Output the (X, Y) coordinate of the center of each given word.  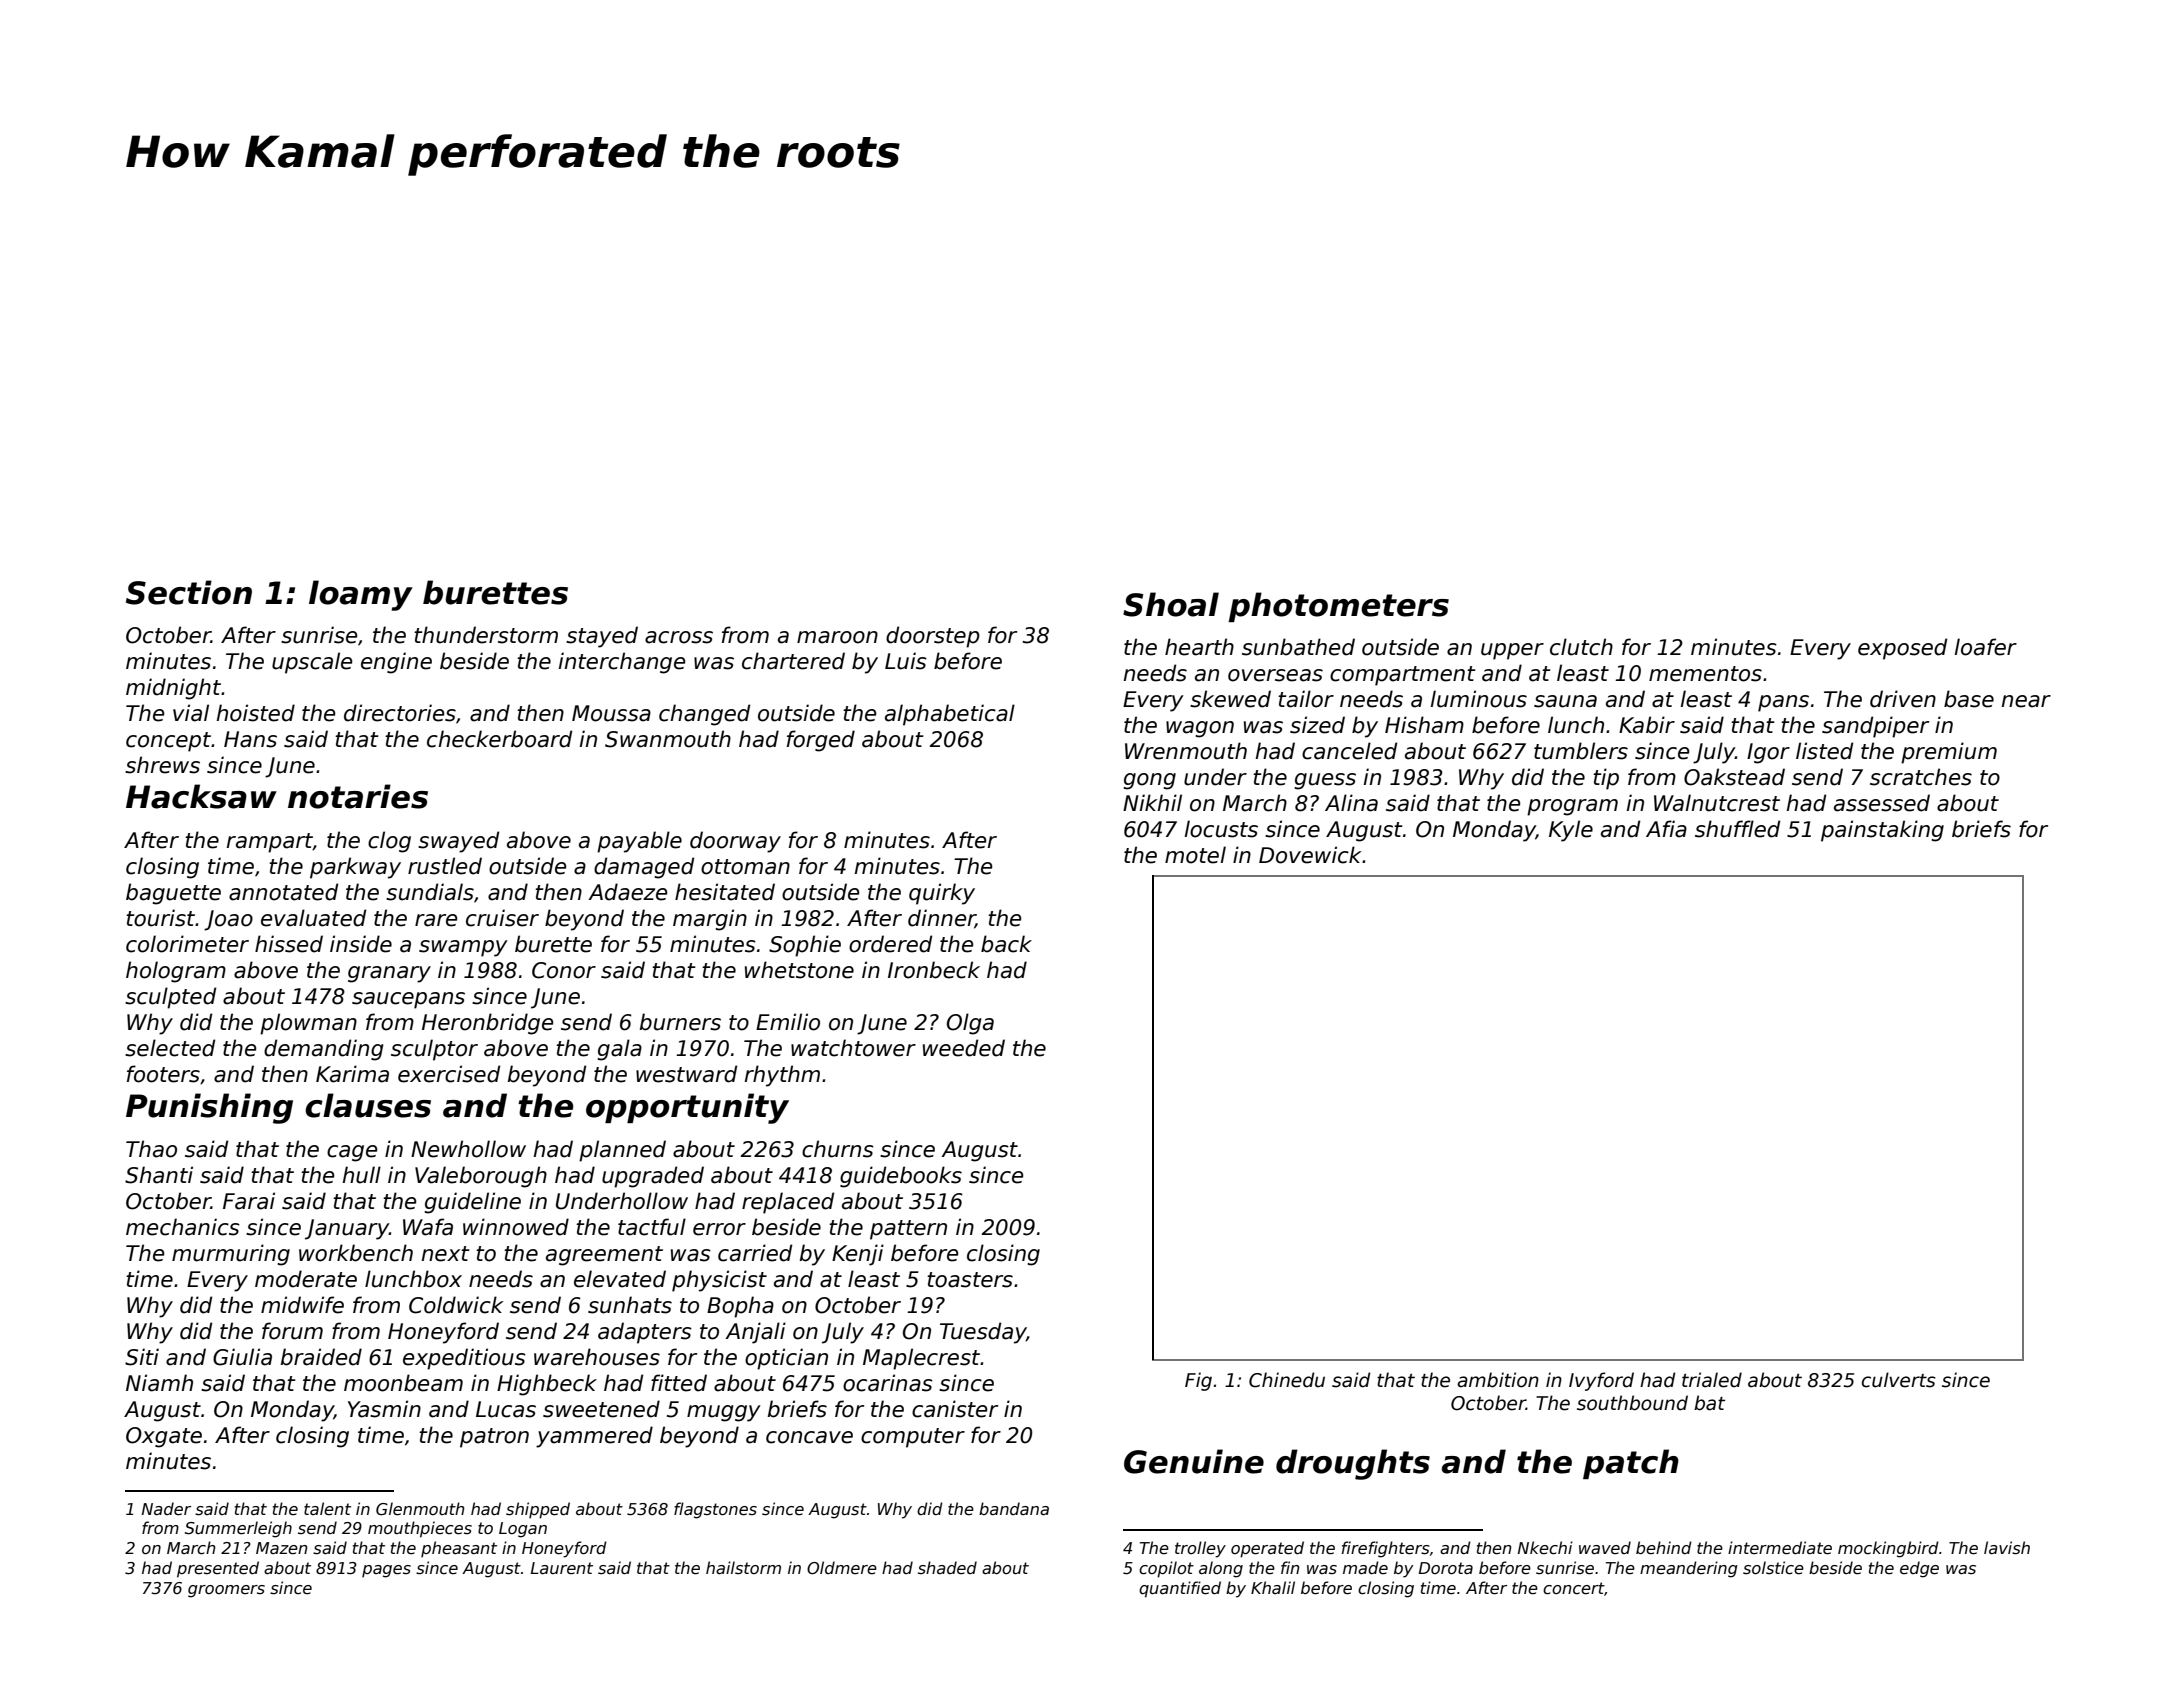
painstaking (1882, 831)
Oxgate (164, 1437)
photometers (1338, 607)
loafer (1985, 647)
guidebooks (901, 1177)
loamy (361, 595)
